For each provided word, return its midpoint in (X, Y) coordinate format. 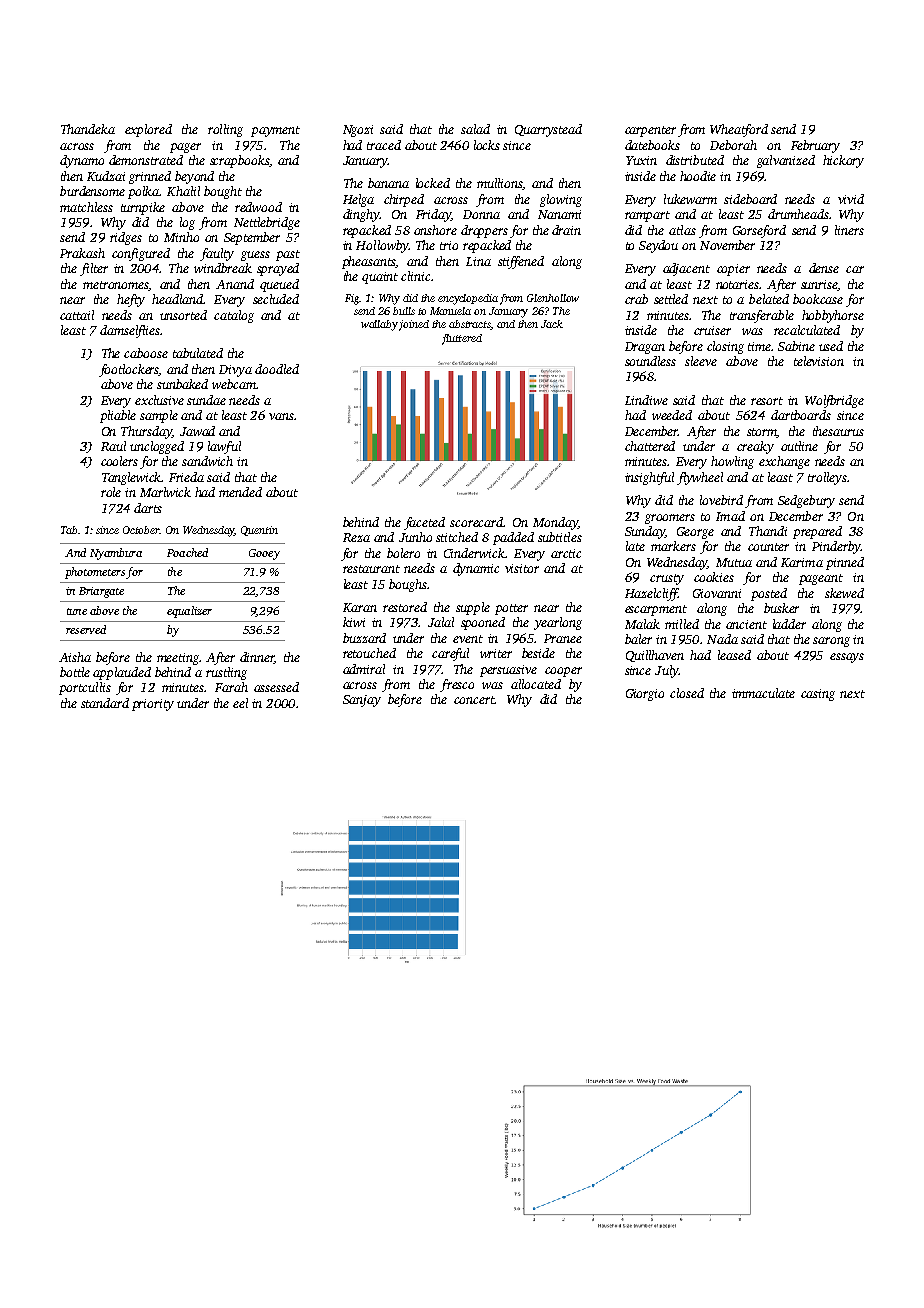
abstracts (469, 324)
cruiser (712, 330)
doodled (277, 369)
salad (475, 129)
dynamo (82, 161)
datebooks (652, 145)
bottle (75, 672)
